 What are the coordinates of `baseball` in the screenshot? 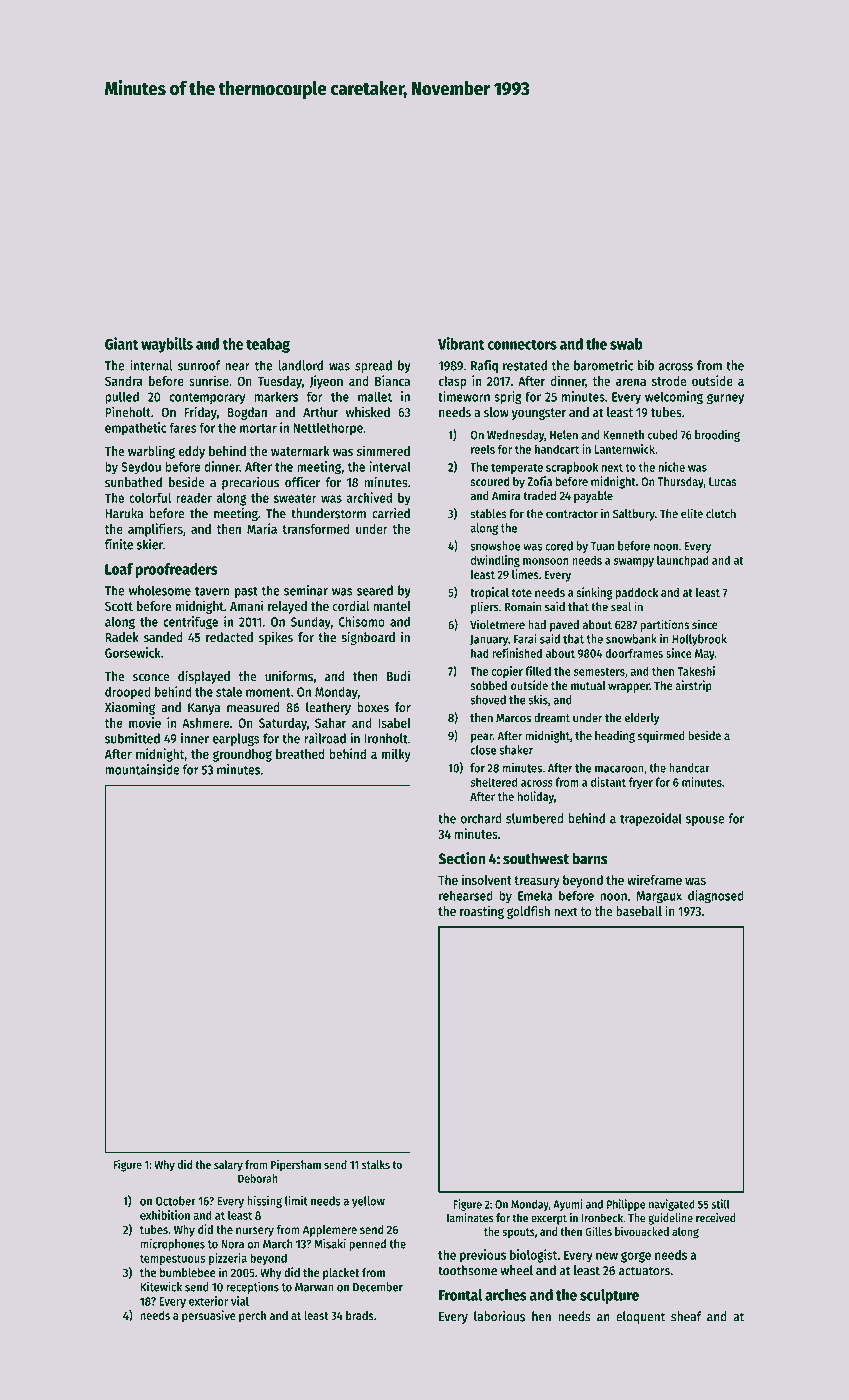 It's located at (639, 911).
